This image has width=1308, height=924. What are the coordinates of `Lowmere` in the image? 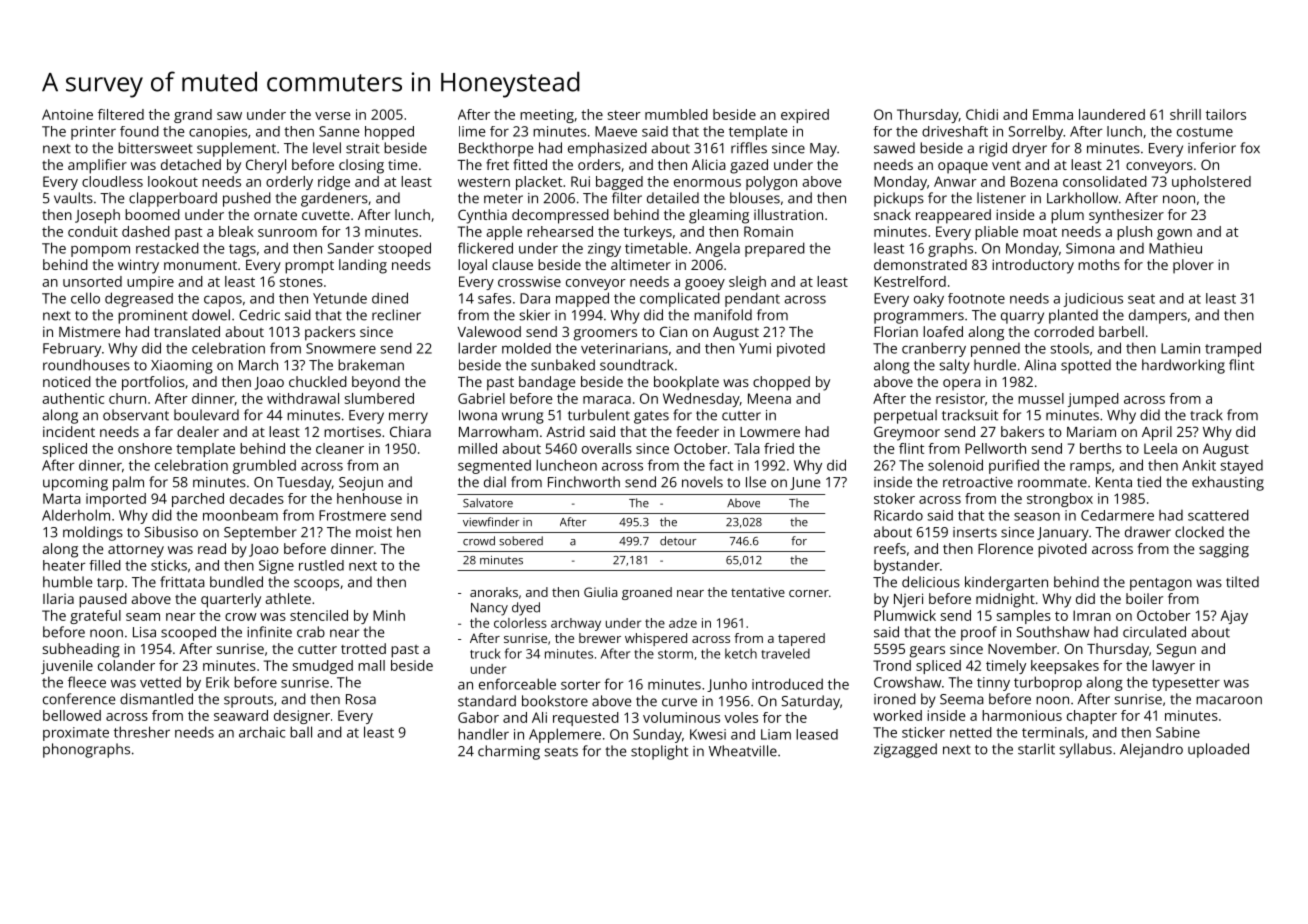 It's located at (770, 432).
